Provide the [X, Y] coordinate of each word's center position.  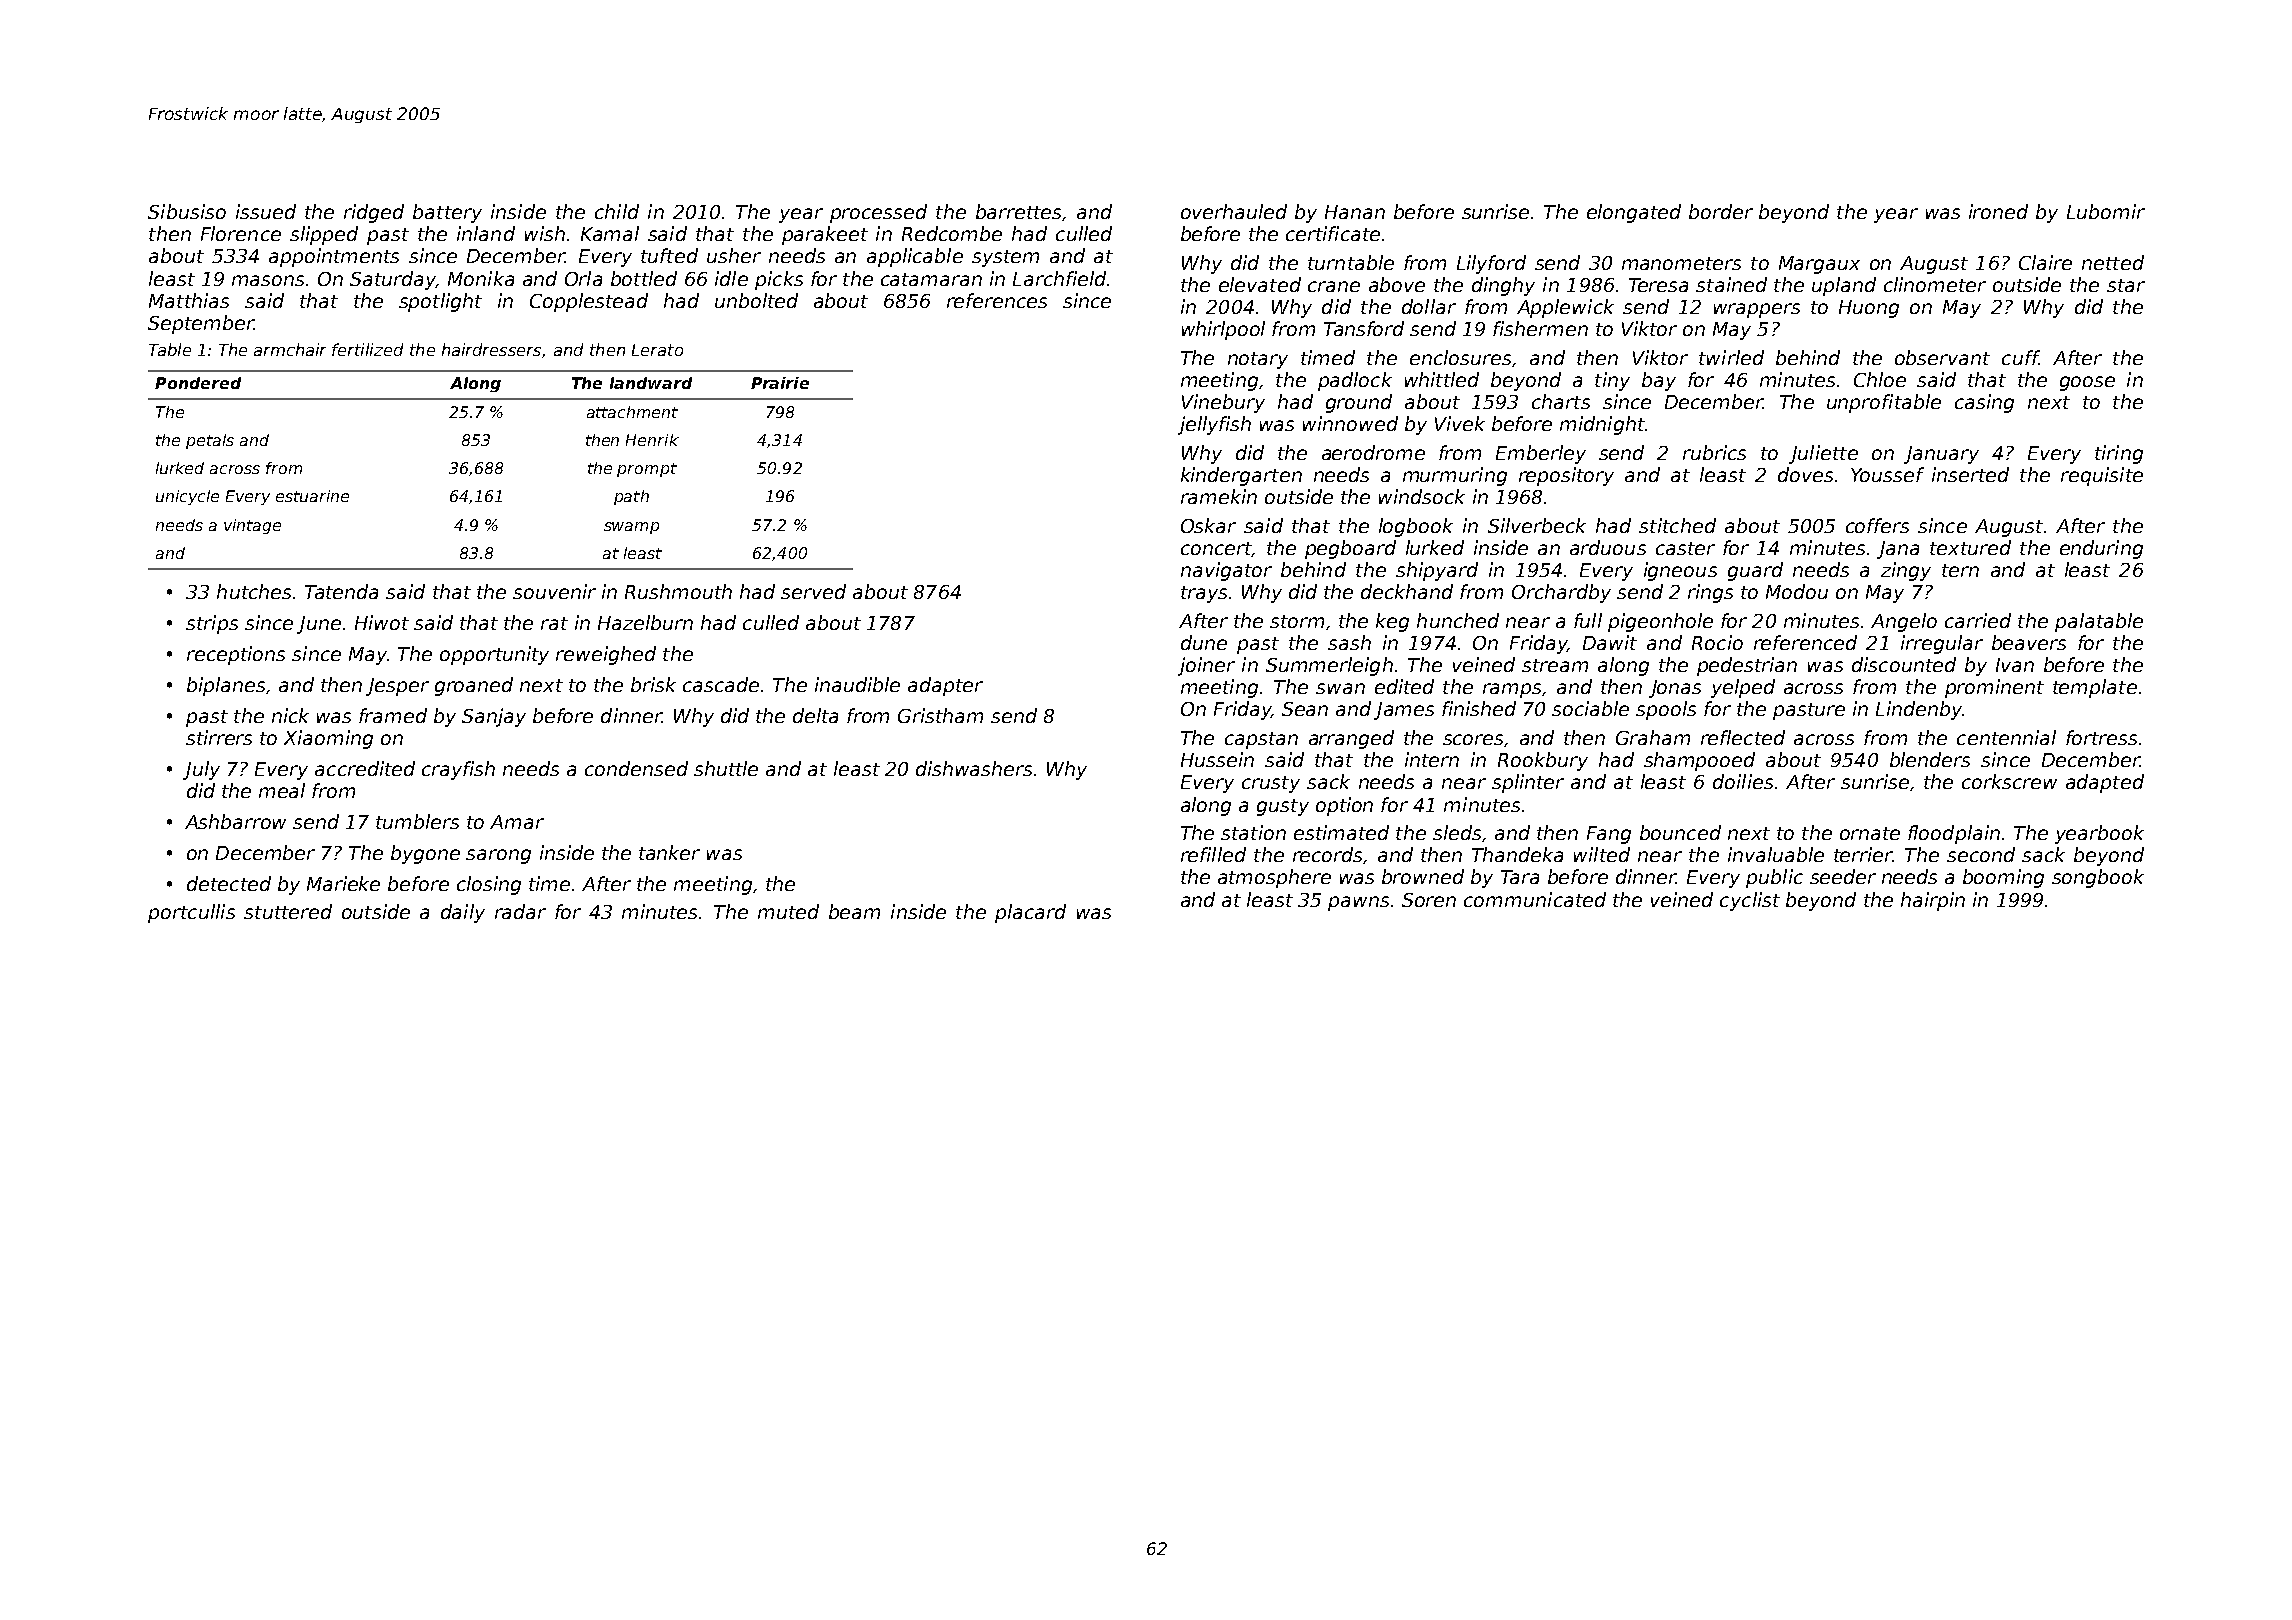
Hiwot [382, 622]
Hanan [1355, 212]
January [1941, 455]
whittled [1442, 379]
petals [210, 441]
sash [1349, 642]
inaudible [857, 684]
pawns [1358, 903]
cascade [721, 684]
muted [788, 911]
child [617, 211]
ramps [1512, 690]
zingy [1906, 571]
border [1721, 211]
